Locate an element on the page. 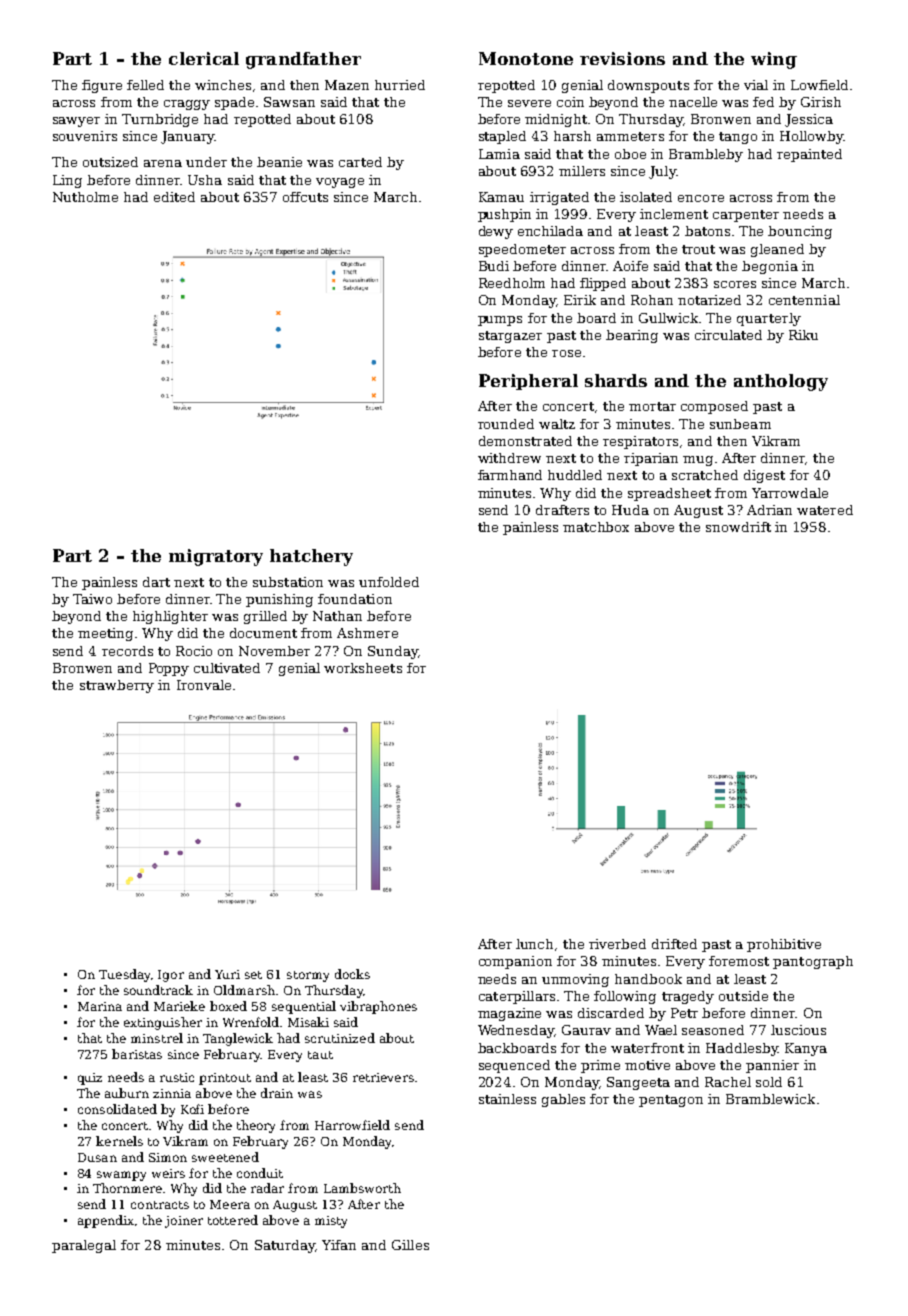 The height and width of the document is (1316, 908). Riku is located at coordinates (803, 335).
